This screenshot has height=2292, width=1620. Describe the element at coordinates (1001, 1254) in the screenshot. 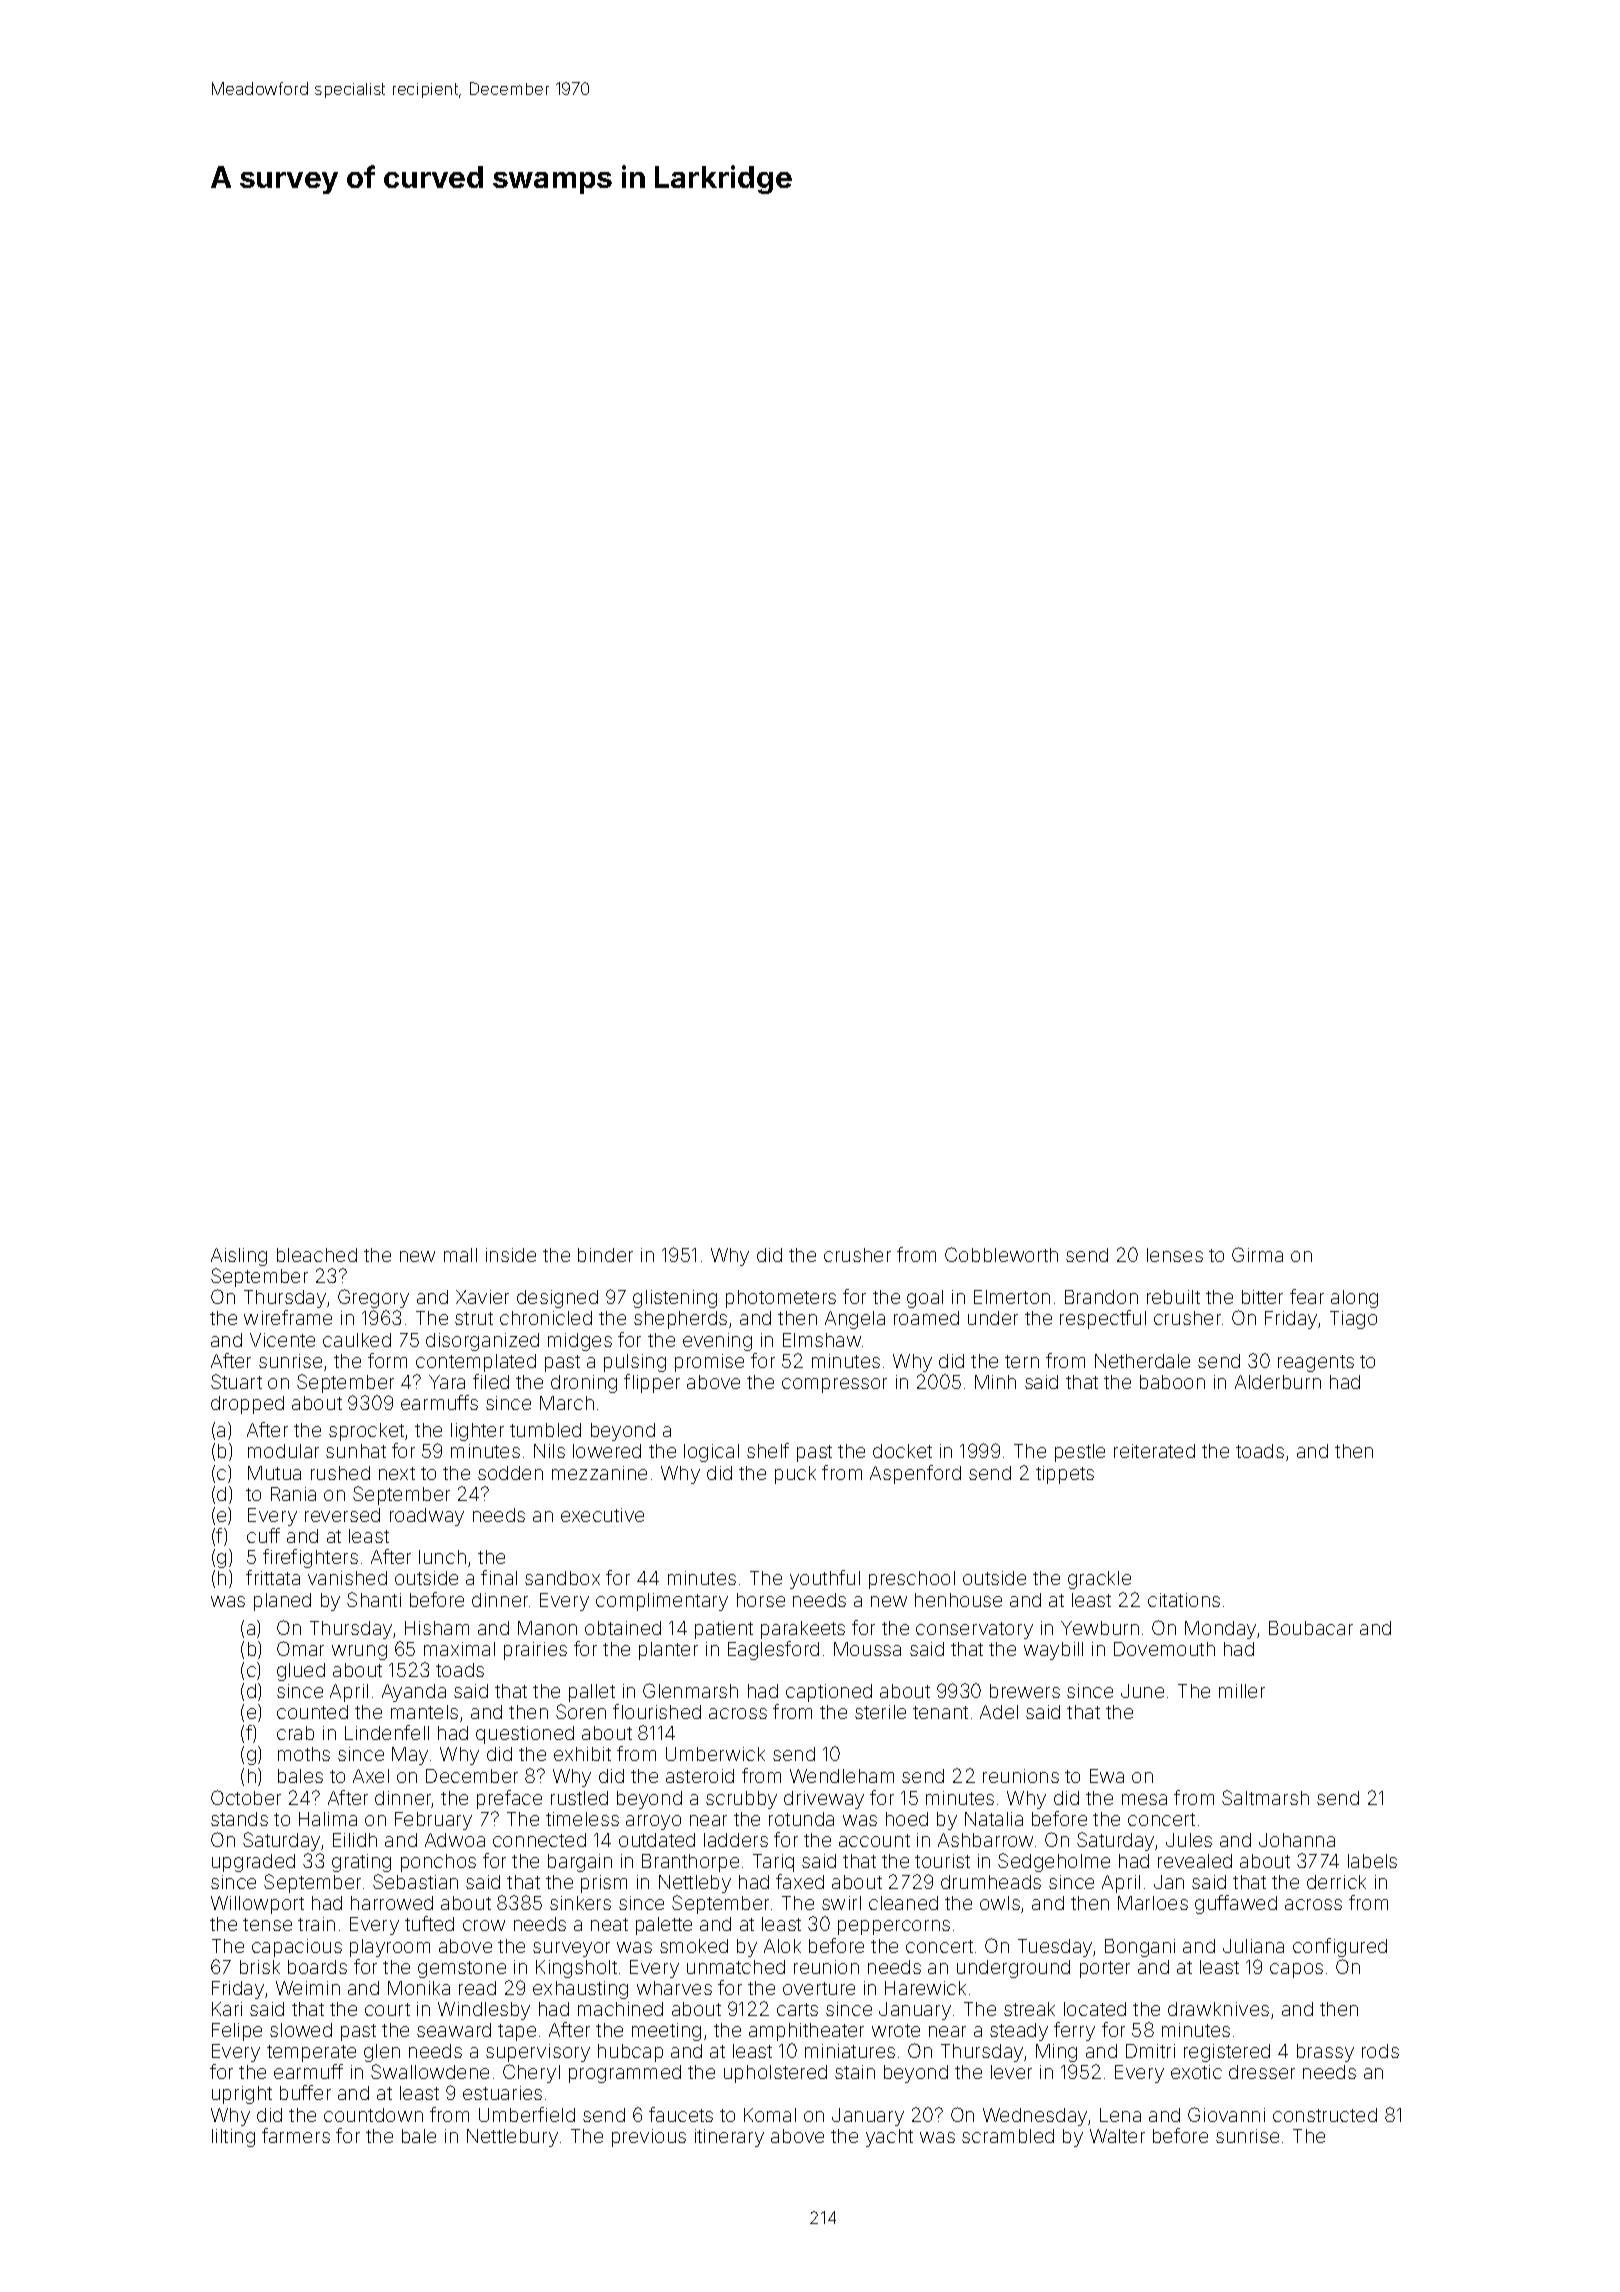

I see `Cobbleworth` at that location.
